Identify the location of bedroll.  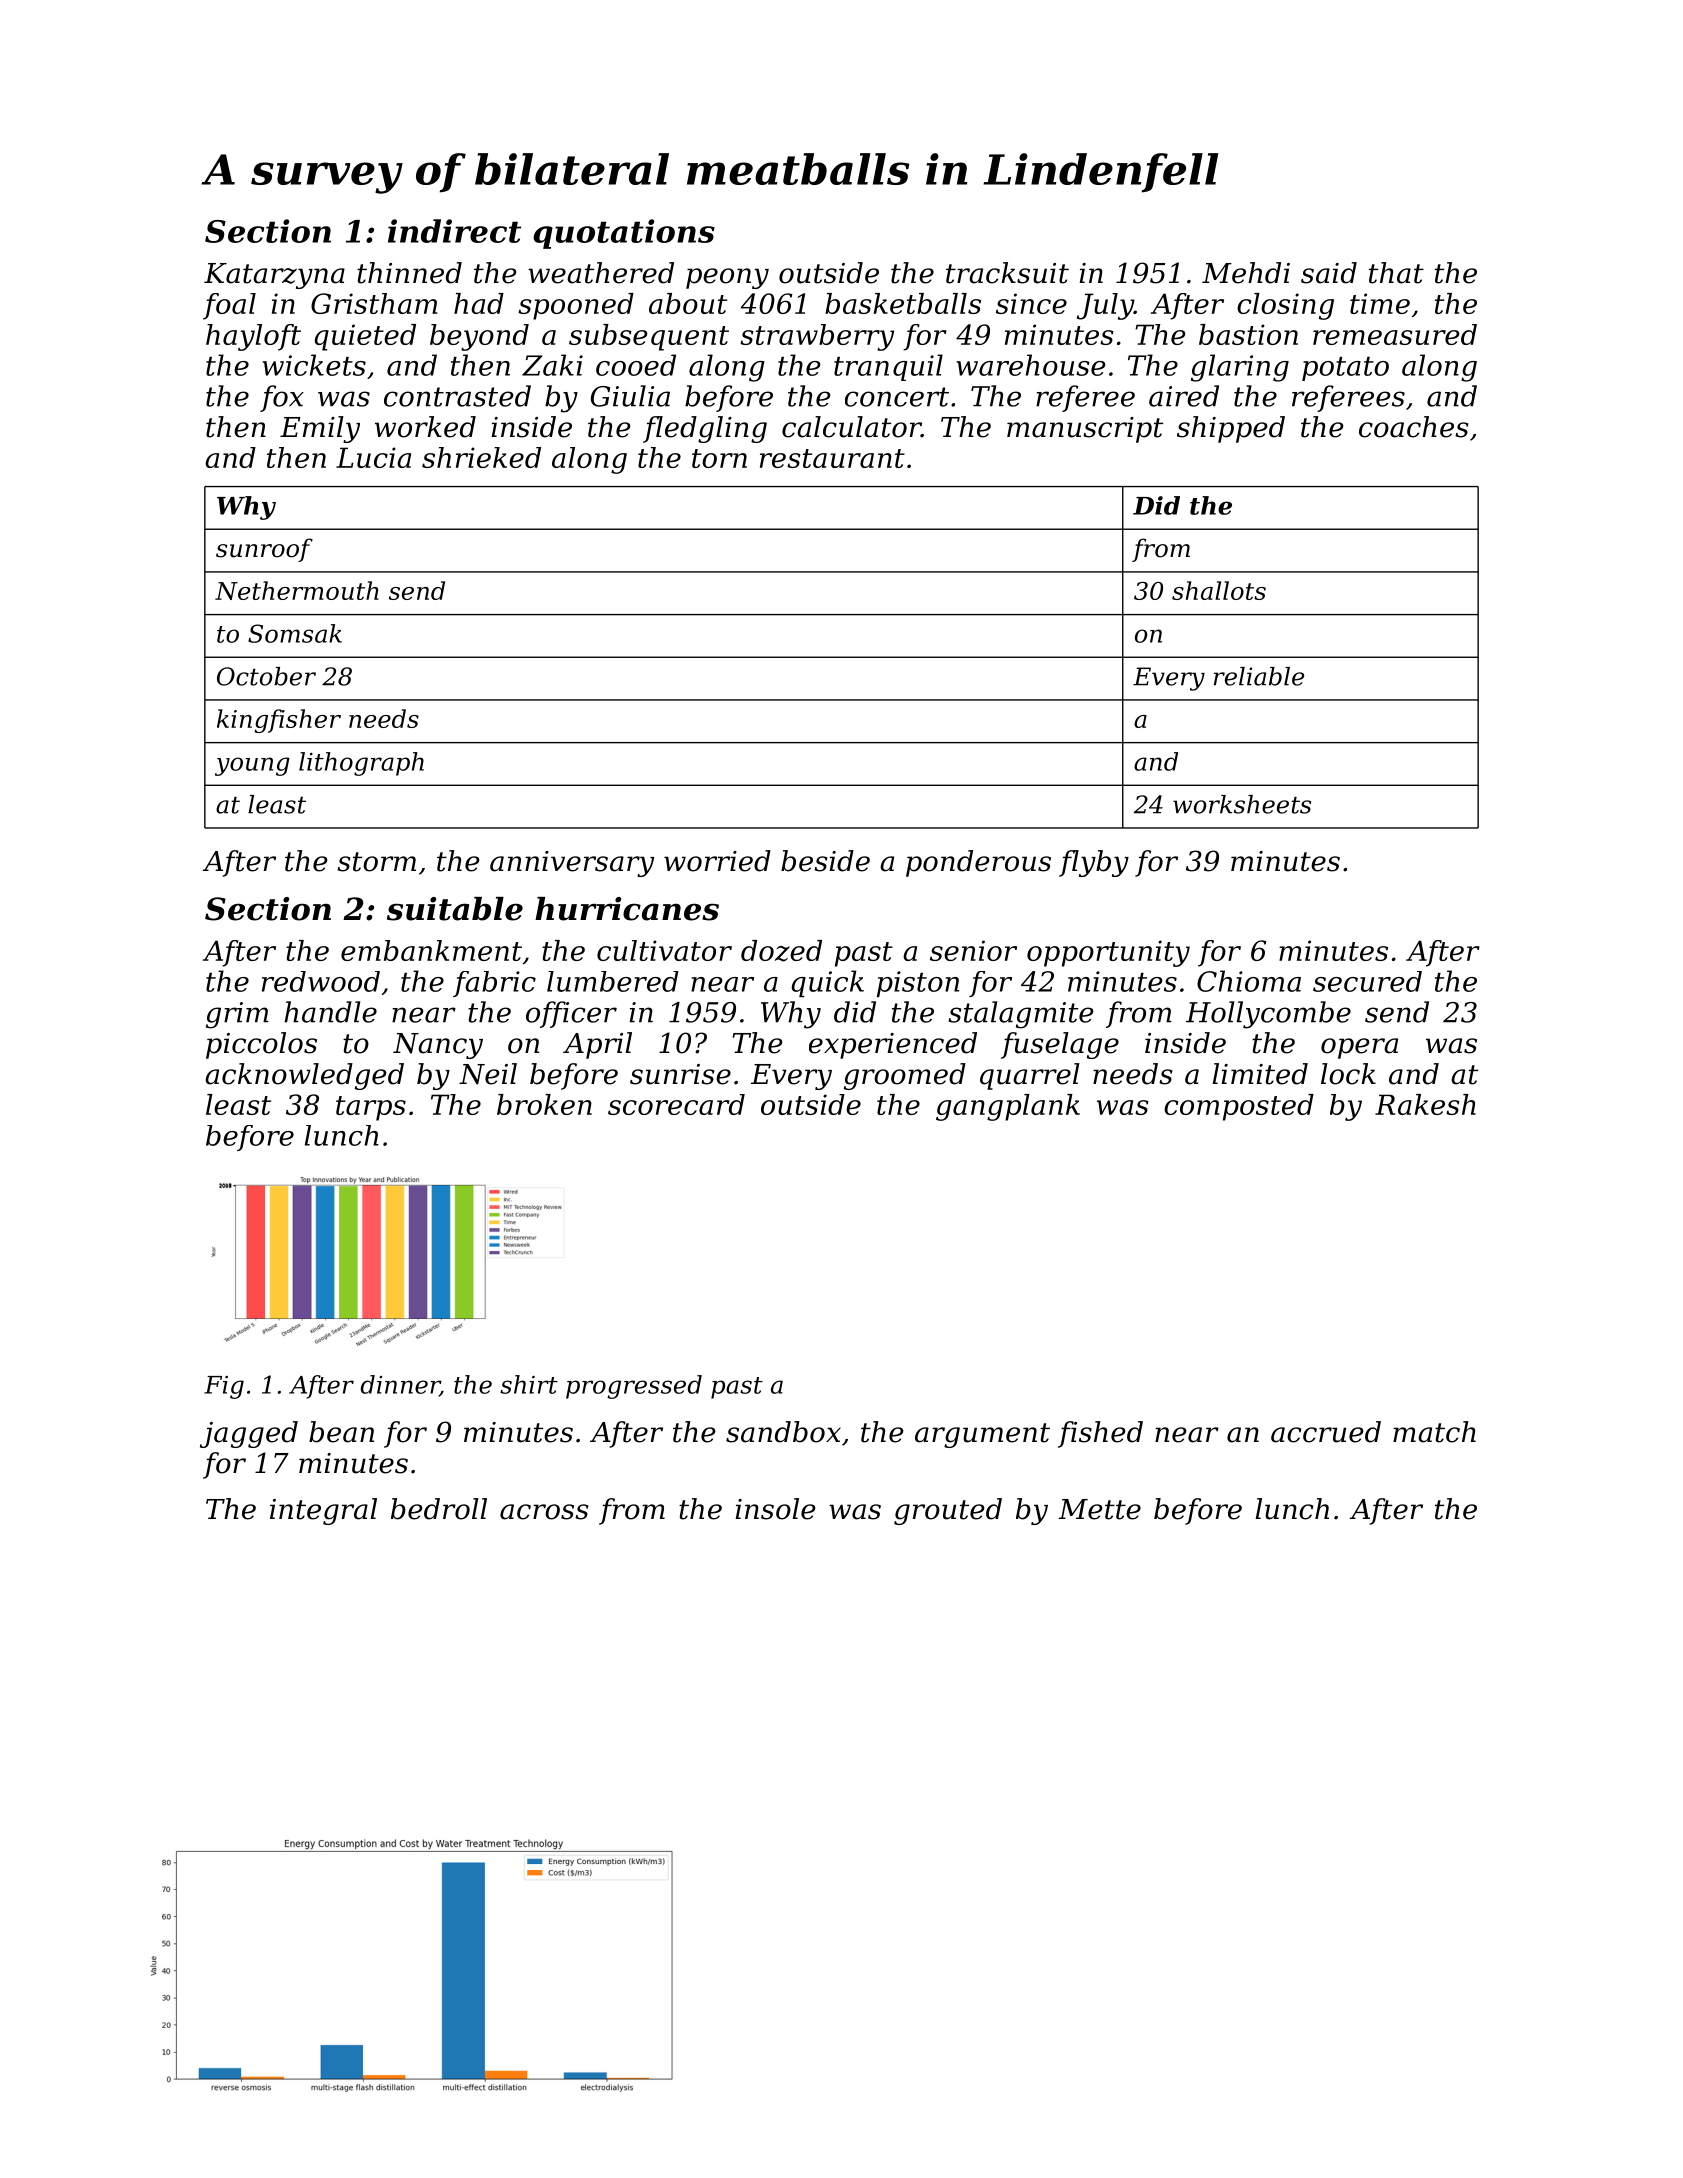
(439, 1509).
